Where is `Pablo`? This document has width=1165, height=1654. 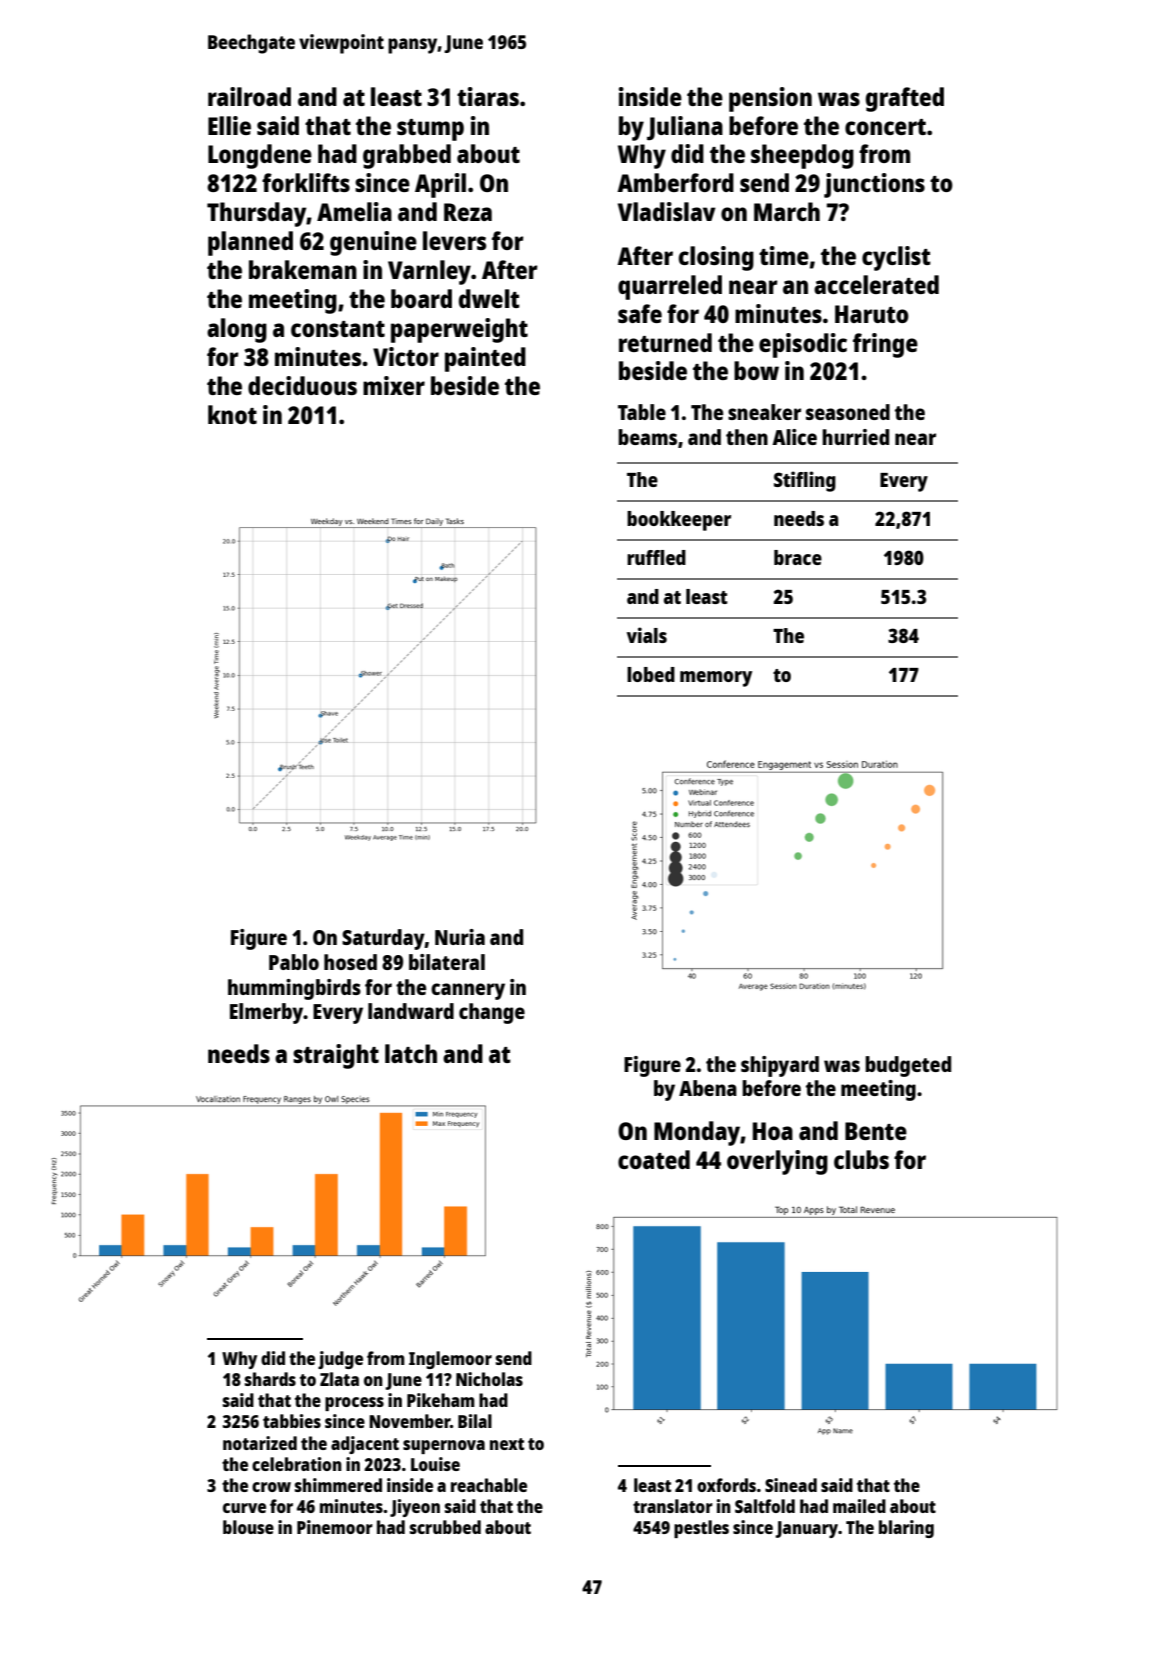
Pablo is located at coordinates (294, 962).
